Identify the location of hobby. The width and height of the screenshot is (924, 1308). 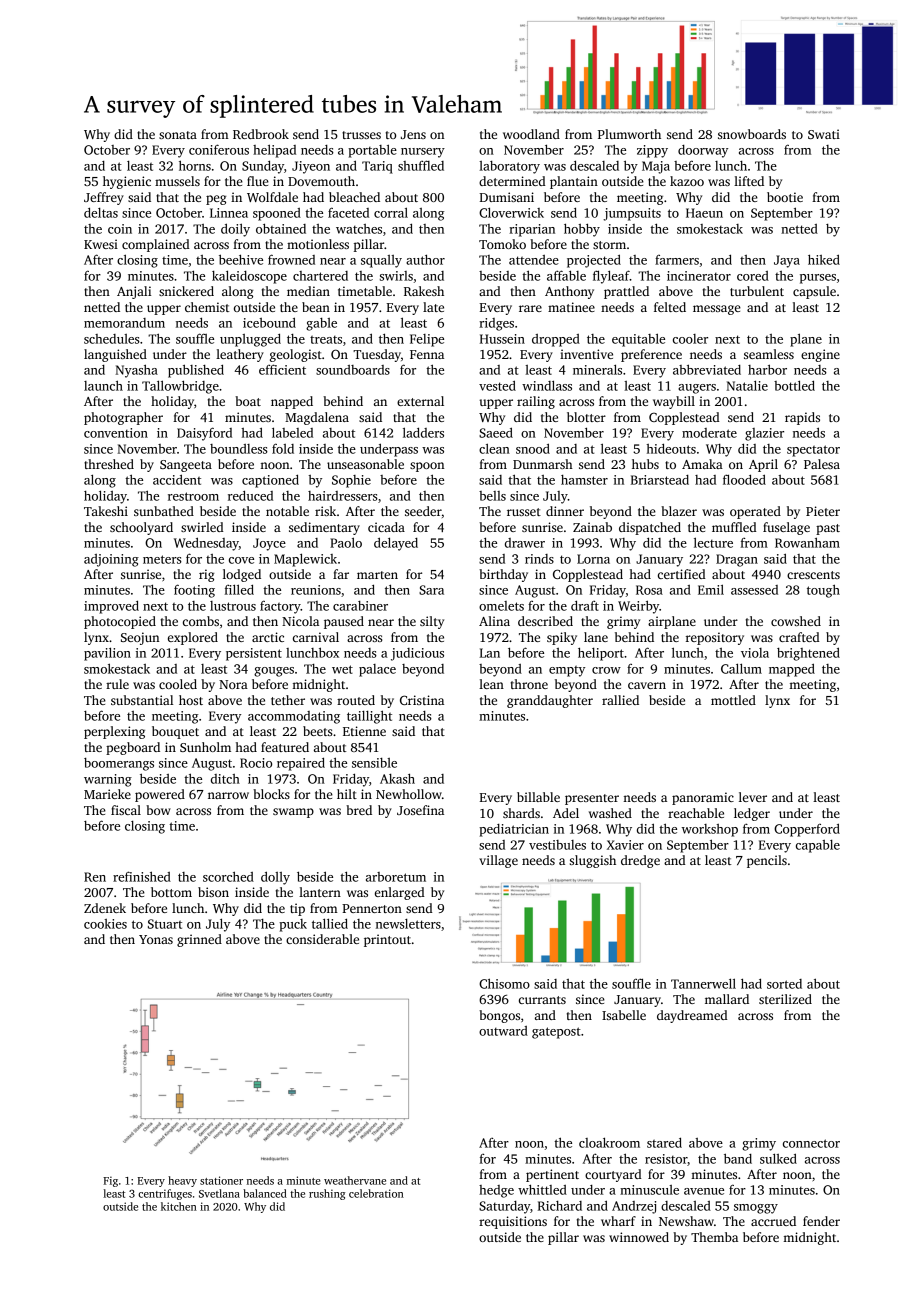
(582, 230).
